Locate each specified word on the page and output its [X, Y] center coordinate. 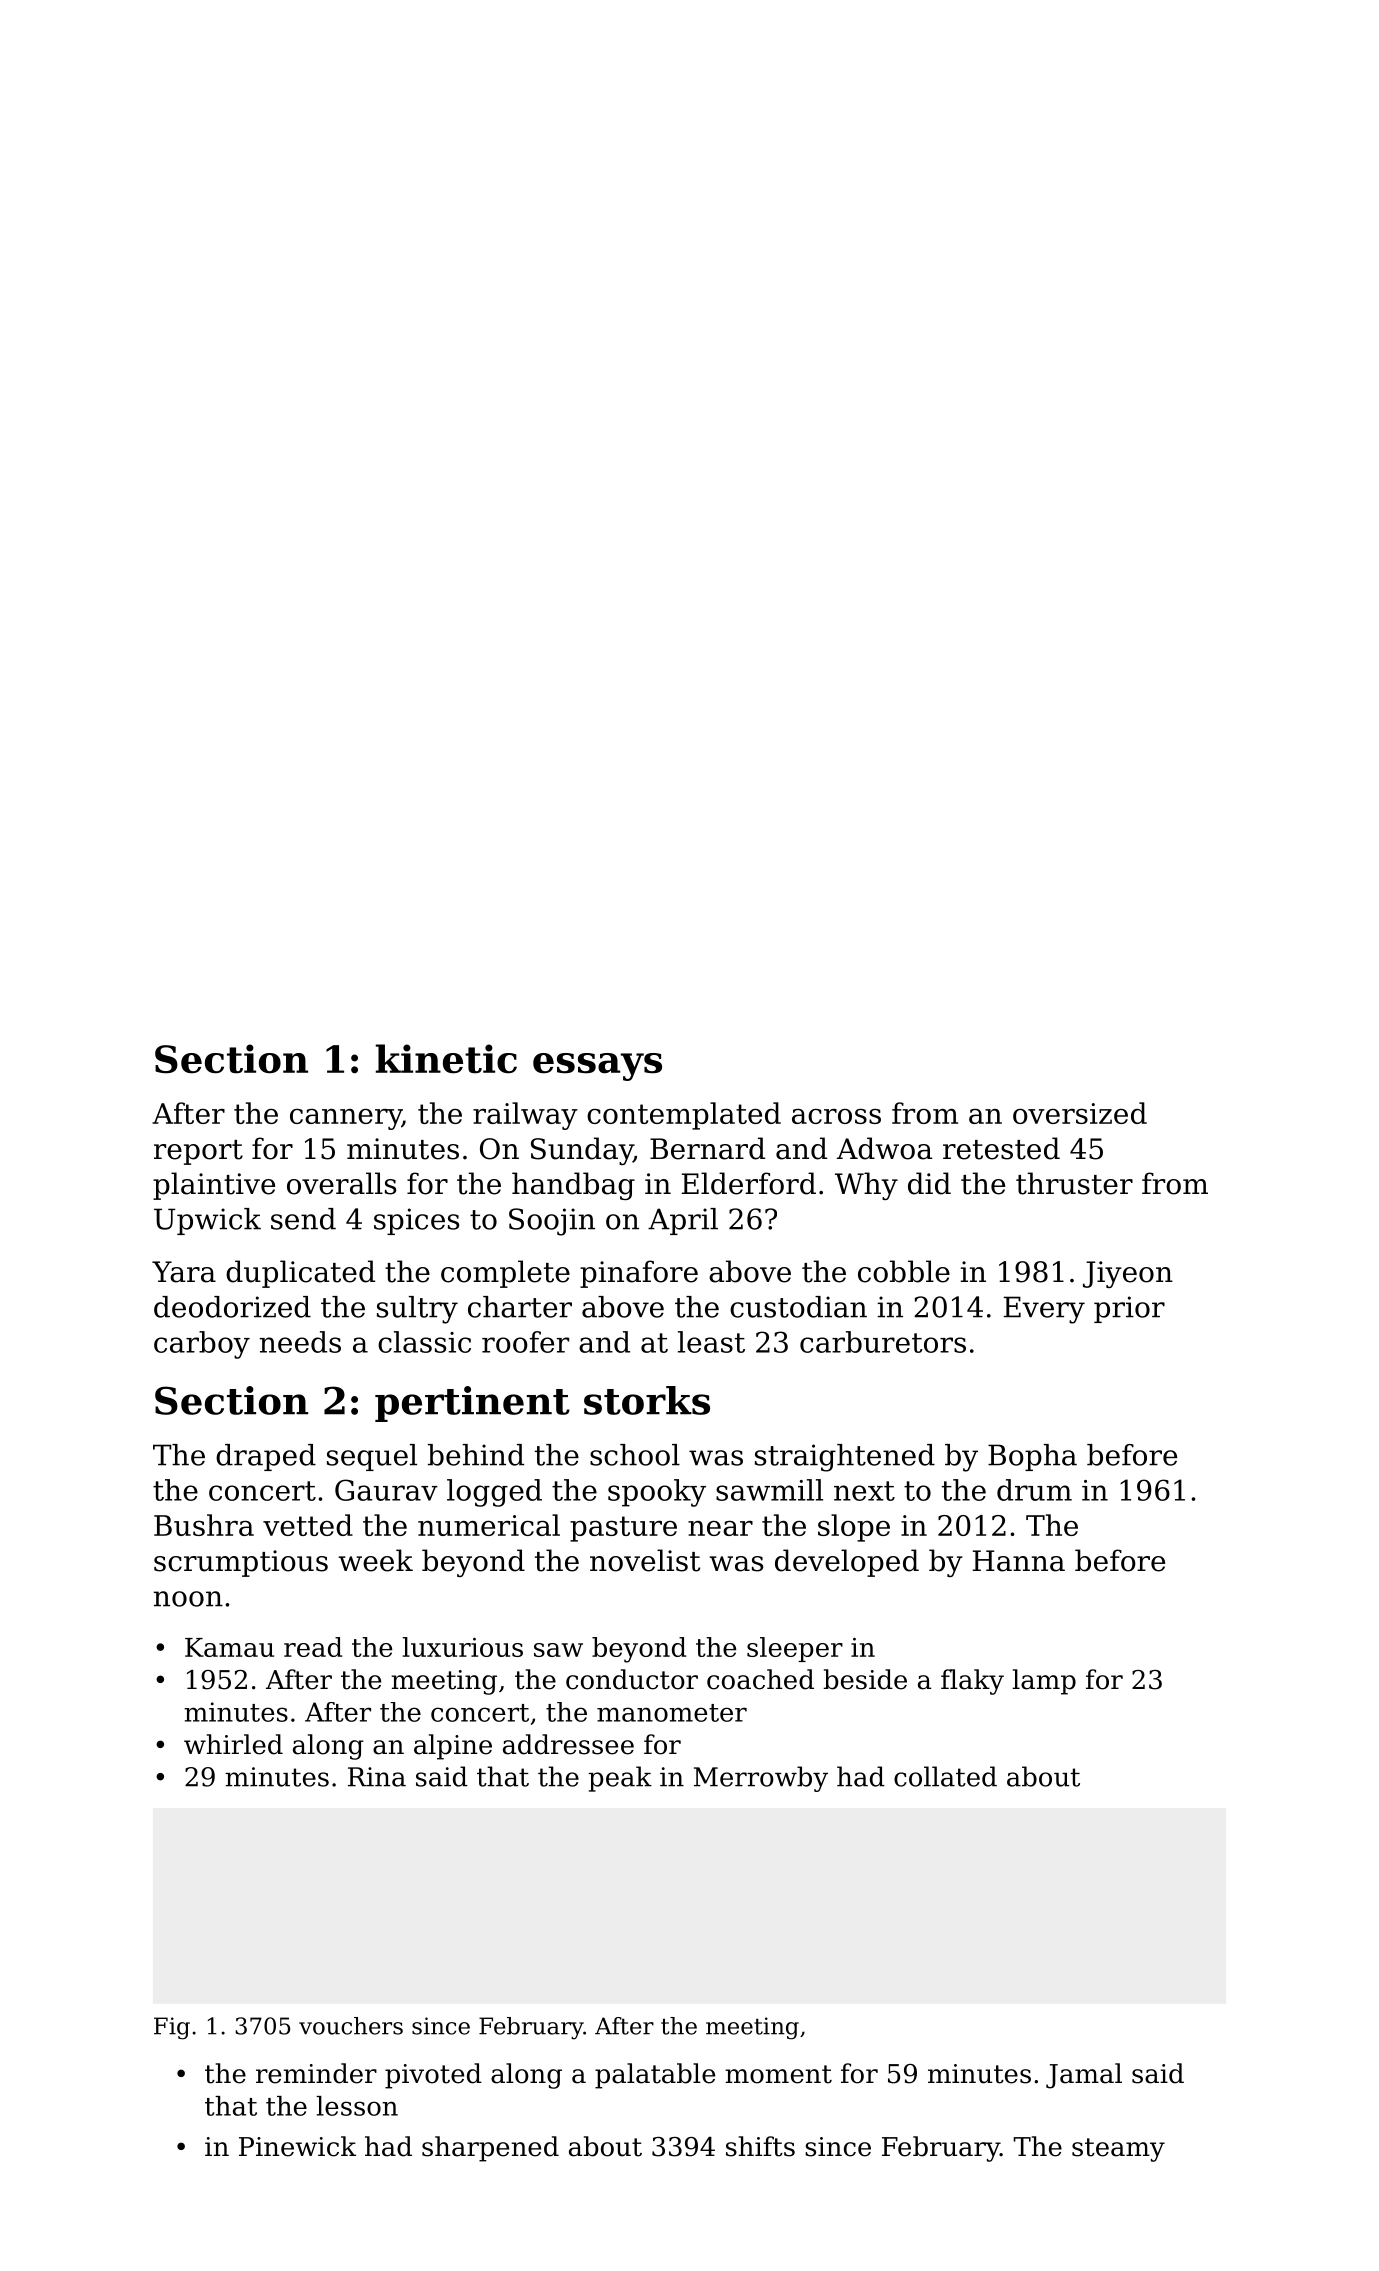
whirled [233, 1744]
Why [866, 1186]
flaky [972, 1682]
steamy [1118, 2150]
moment [778, 2074]
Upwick [207, 1221]
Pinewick [297, 2146]
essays [597, 1067]
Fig [172, 2028]
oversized [1080, 1113]
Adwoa [885, 1148]
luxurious [463, 1647]
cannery [346, 1119]
